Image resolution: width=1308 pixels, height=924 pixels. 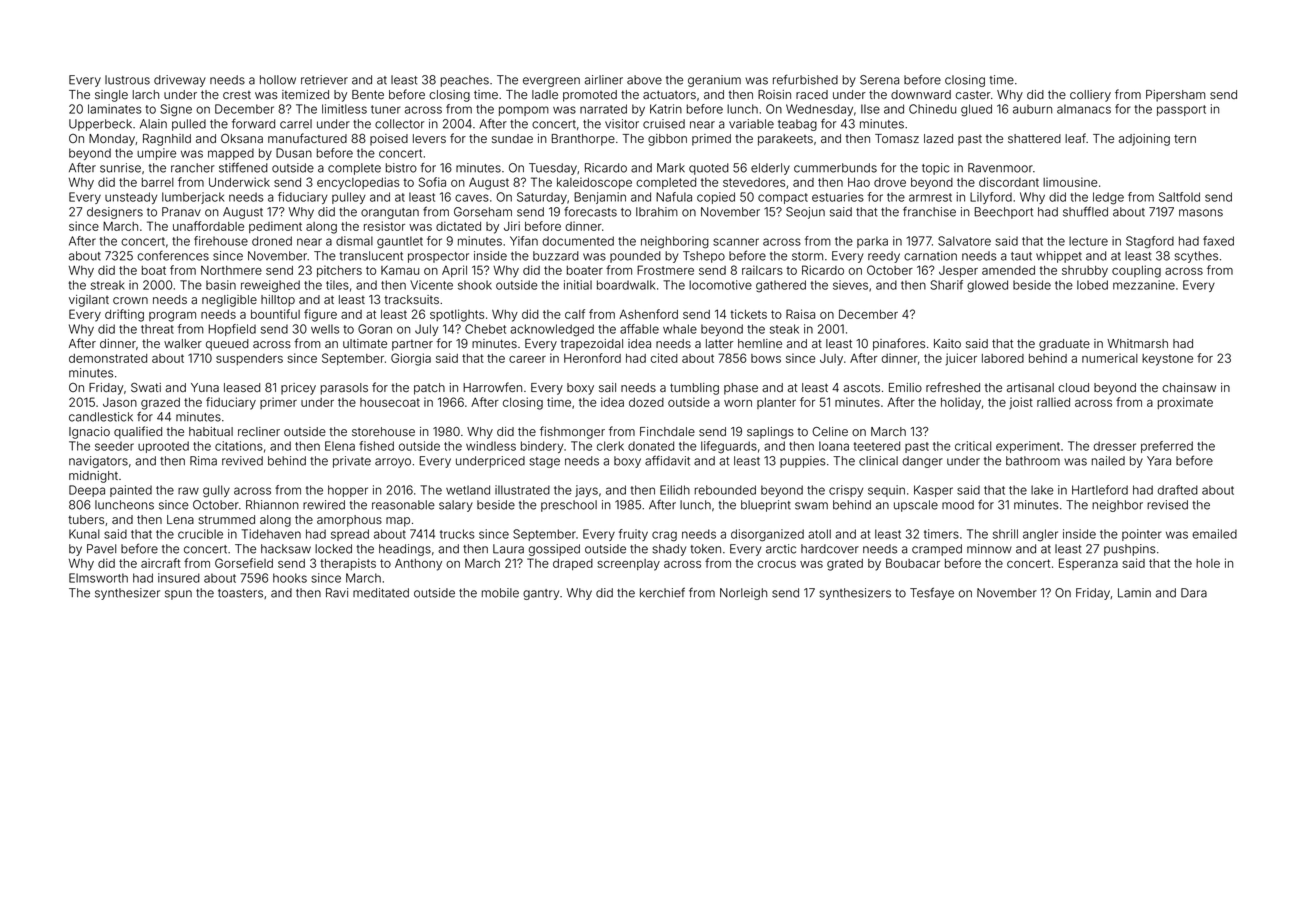 I want to click on experiment, so click(x=1028, y=447).
